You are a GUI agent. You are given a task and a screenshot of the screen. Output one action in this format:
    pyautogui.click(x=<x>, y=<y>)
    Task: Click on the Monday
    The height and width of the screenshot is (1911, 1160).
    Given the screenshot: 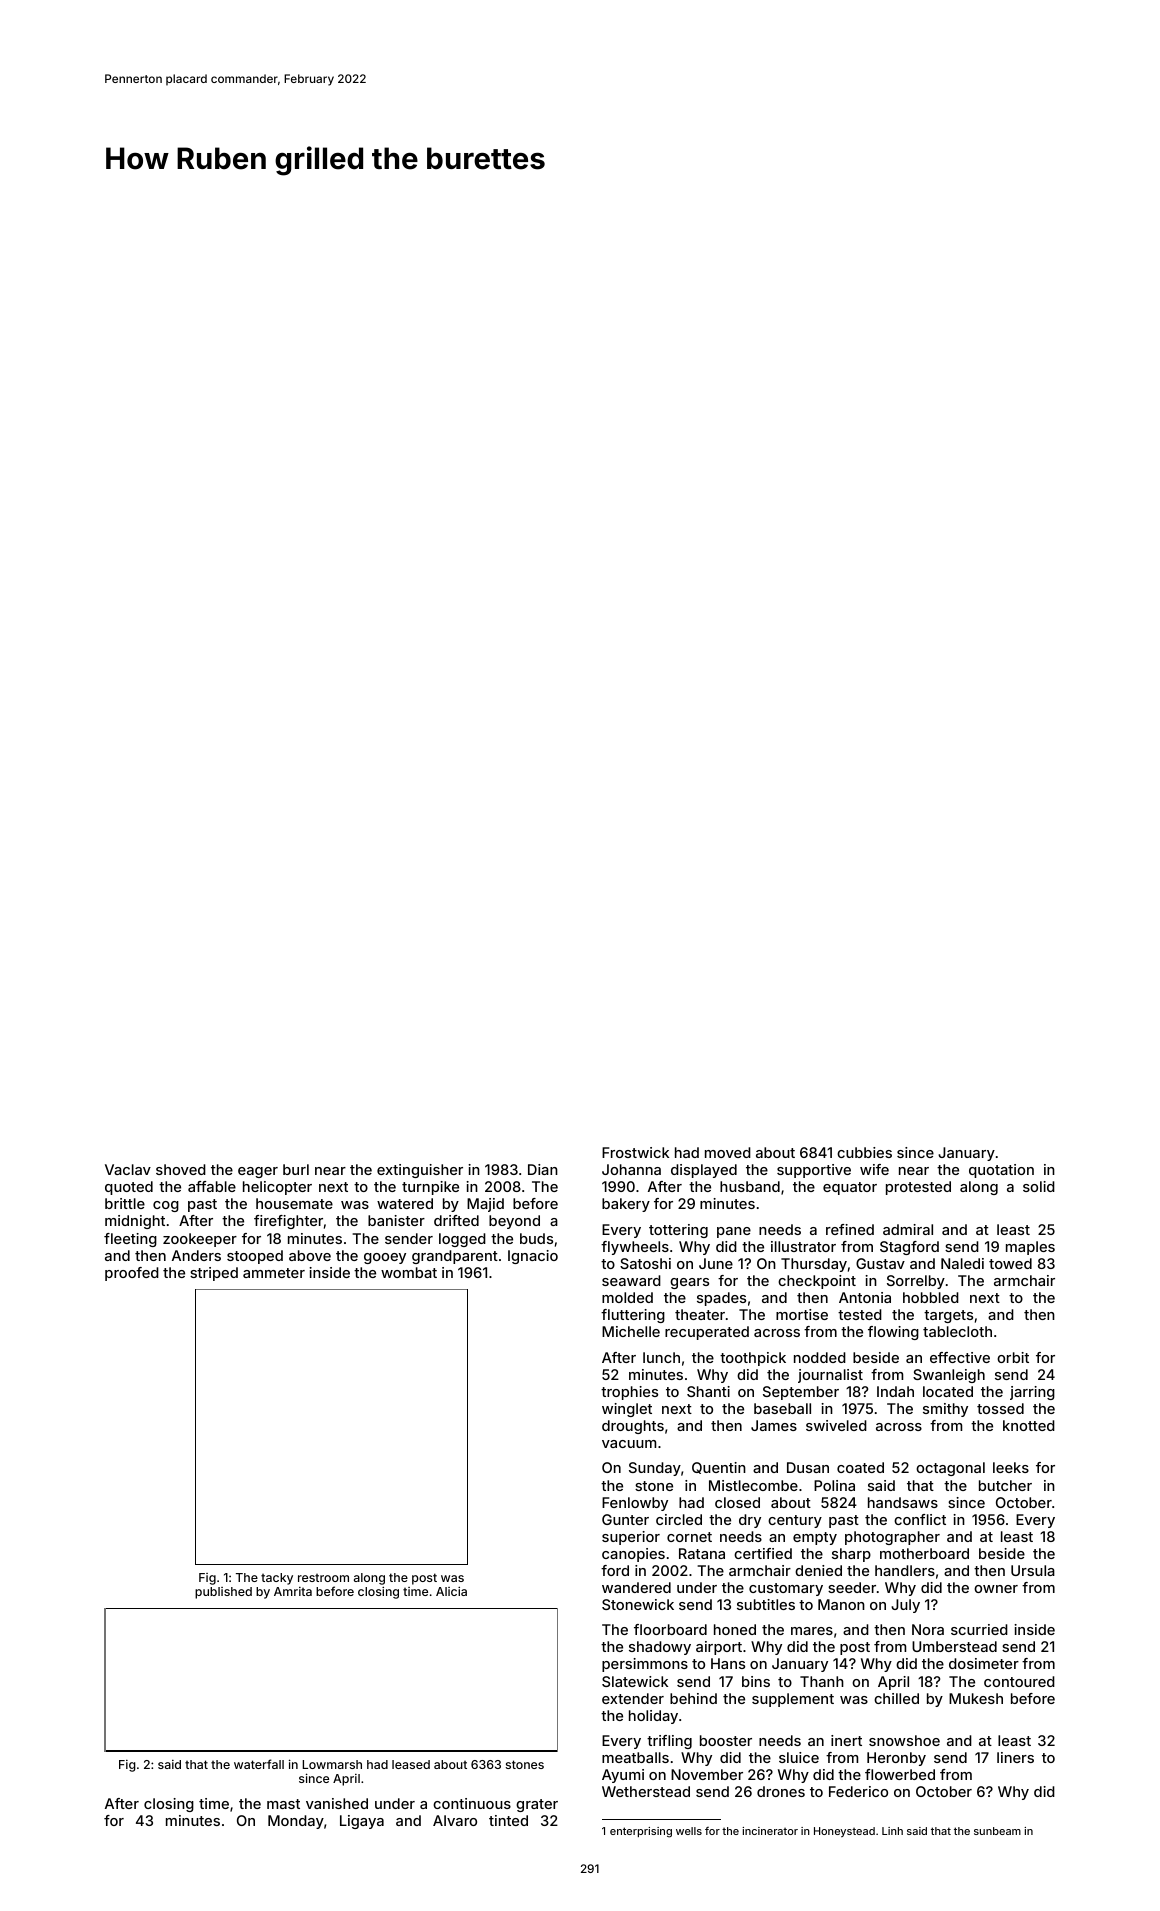 What is the action you would take?
    pyautogui.click(x=296, y=1822)
